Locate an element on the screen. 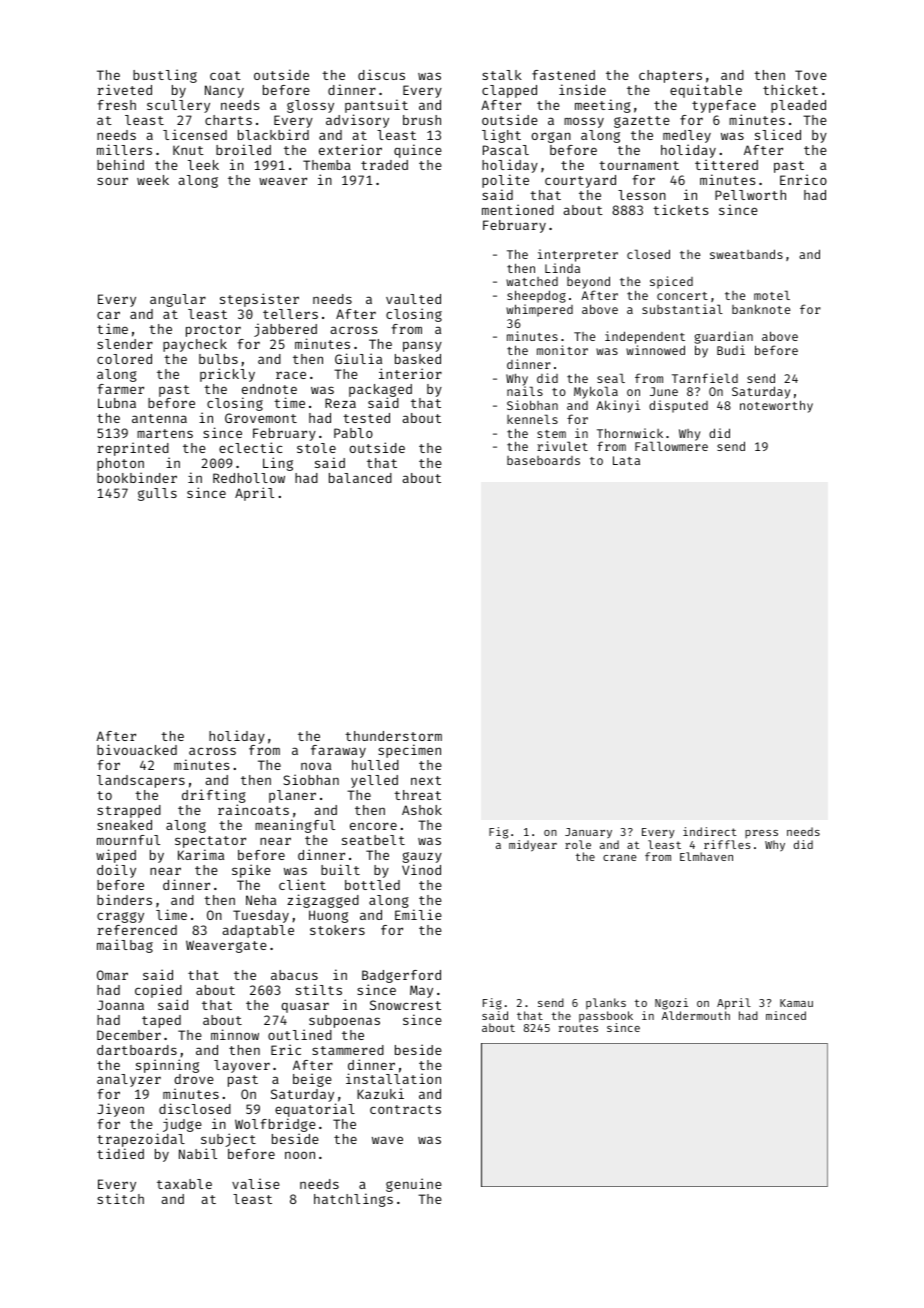 The image size is (924, 1308). tidied is located at coordinates (120, 1153).
